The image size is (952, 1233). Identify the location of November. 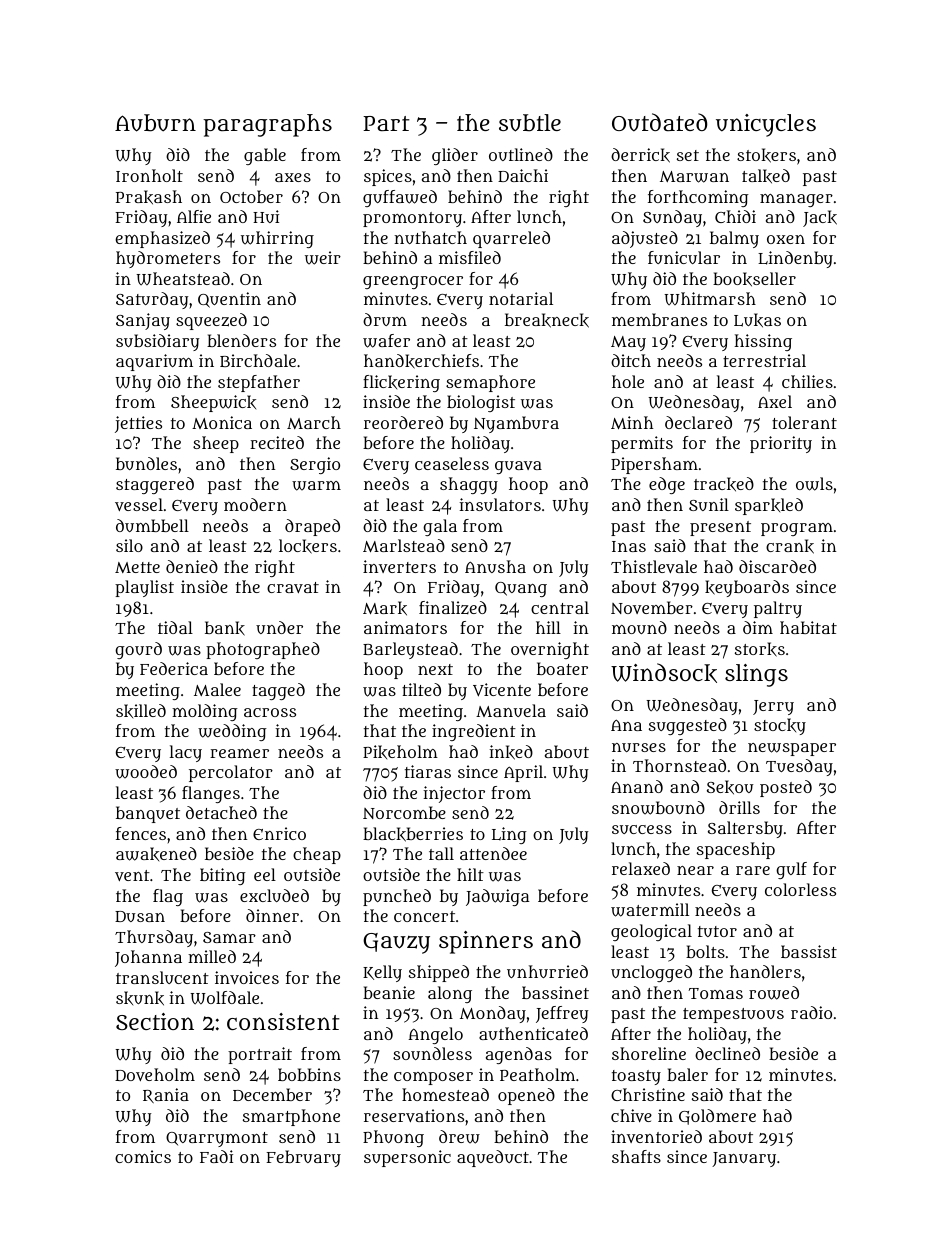
(652, 607).
